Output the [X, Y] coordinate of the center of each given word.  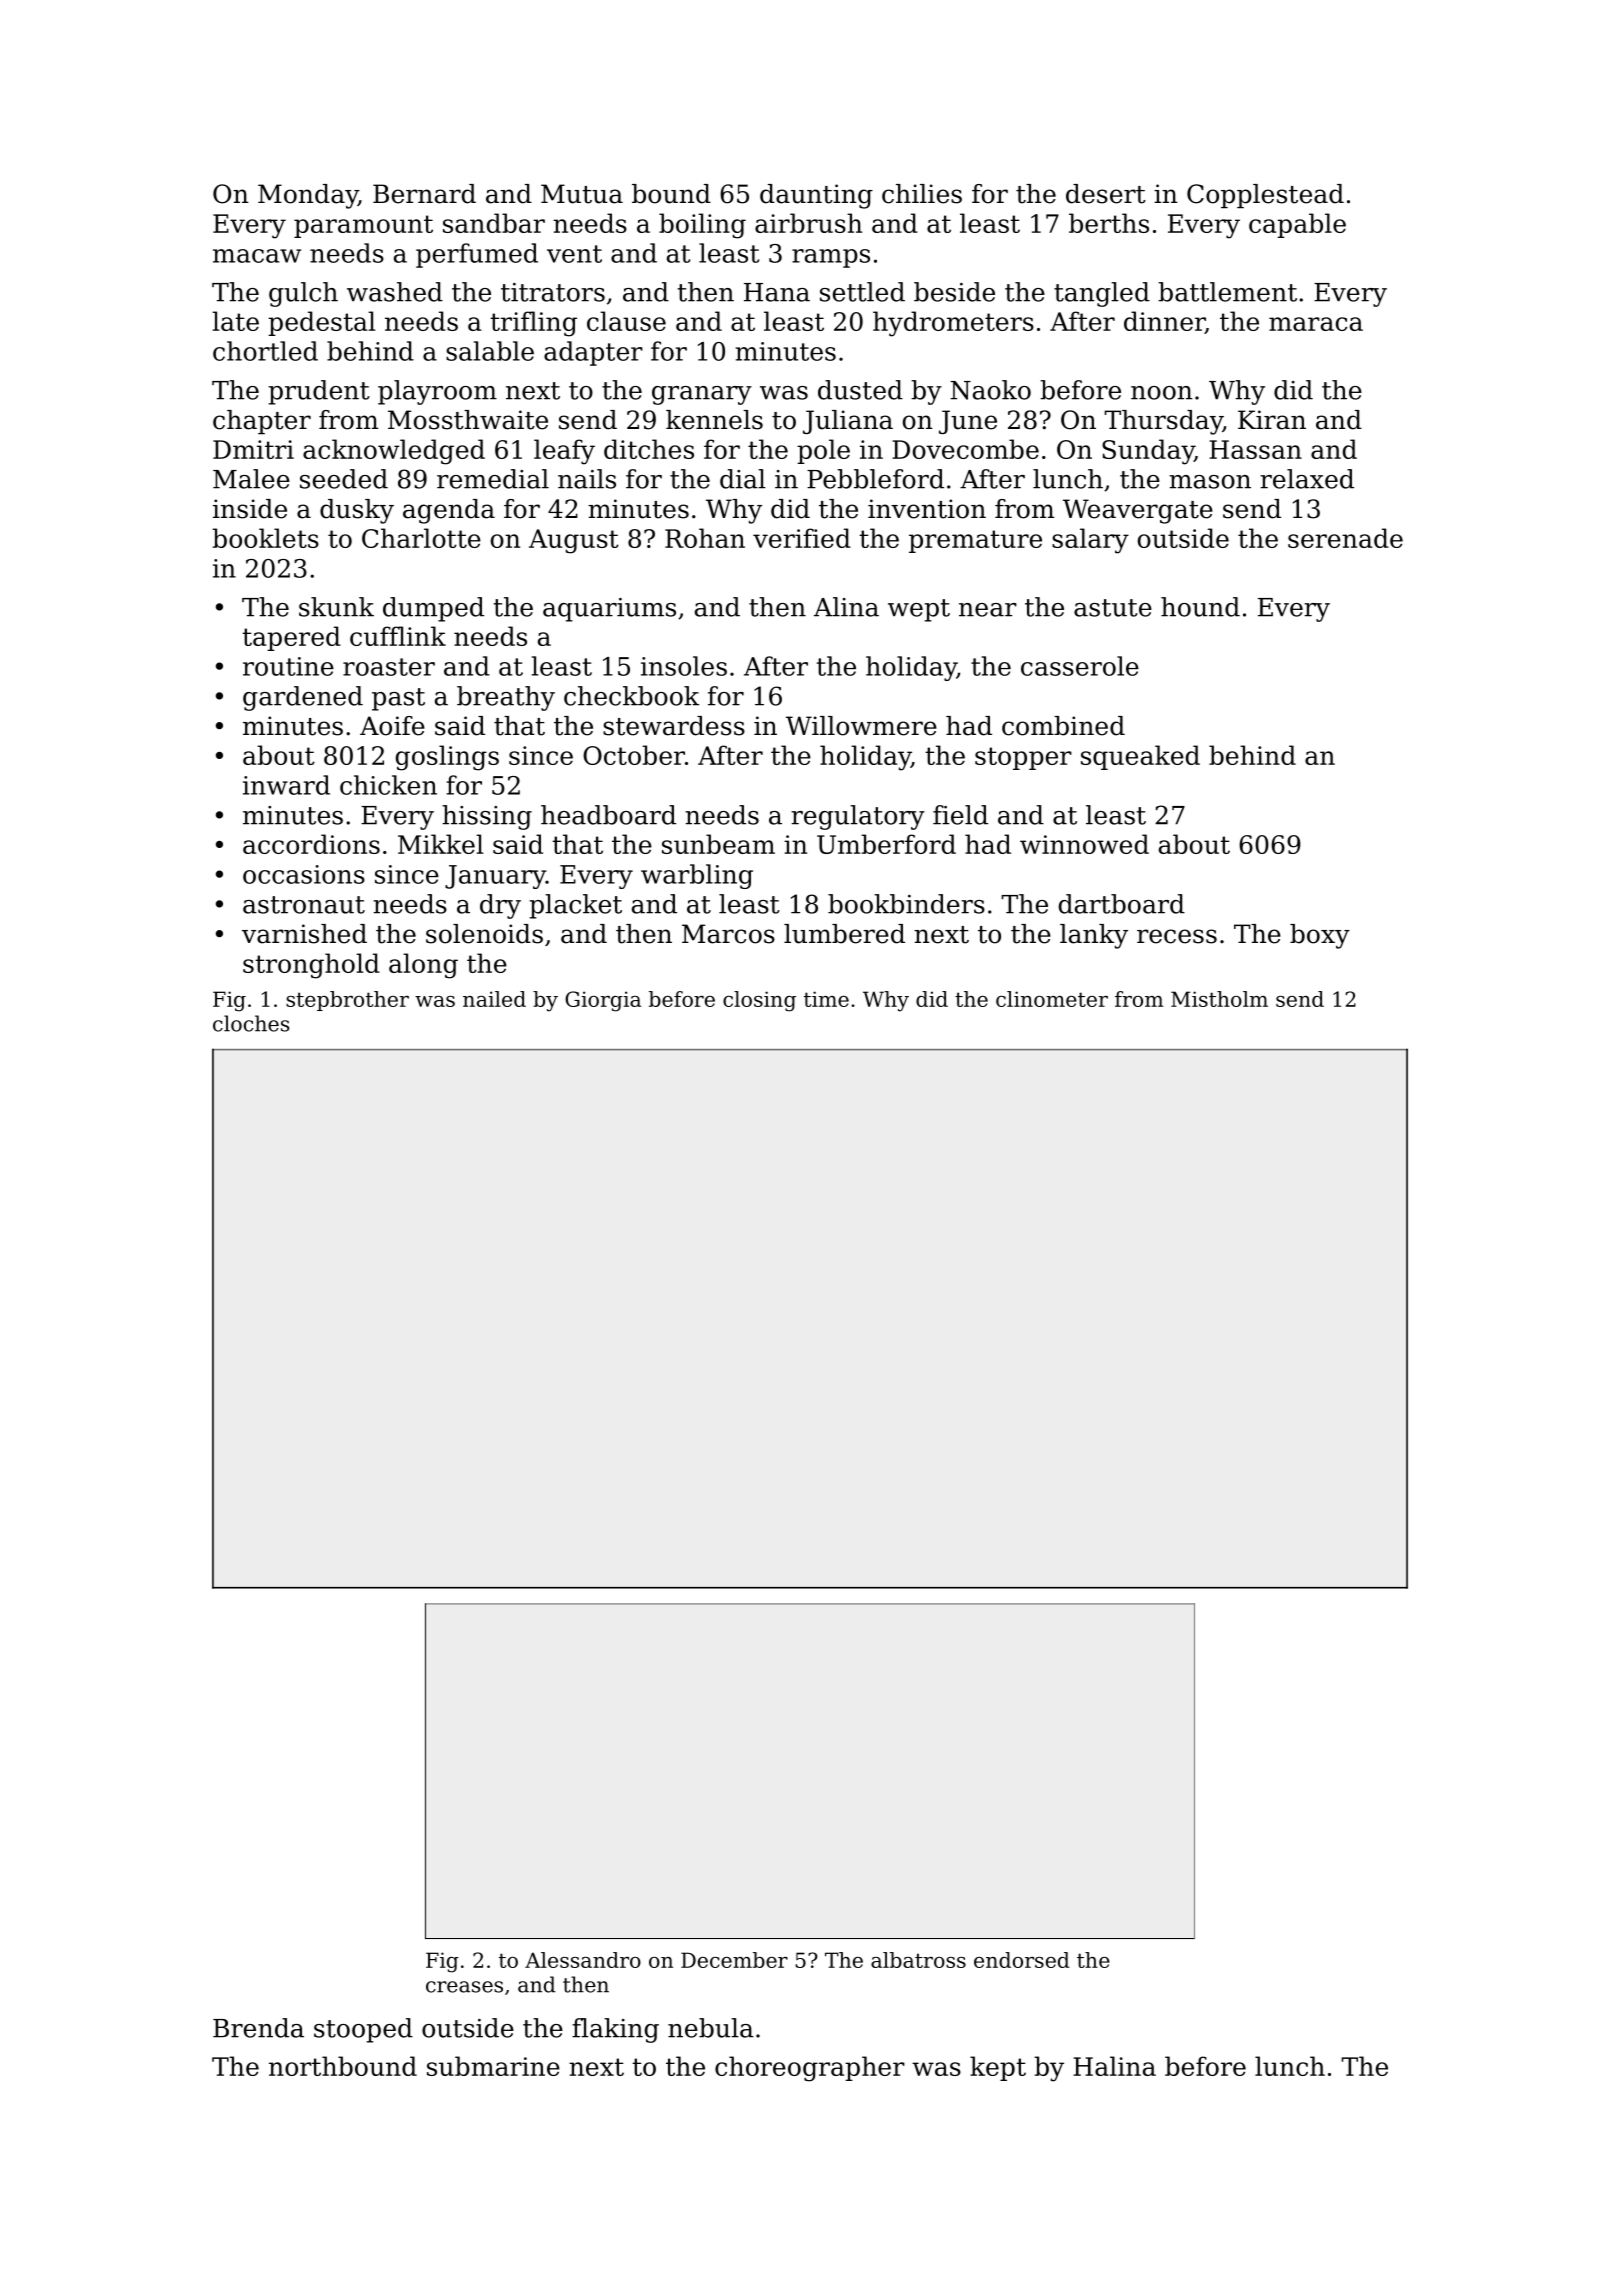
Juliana [848, 422]
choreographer [810, 2069]
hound [1200, 607]
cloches [251, 1023]
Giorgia [603, 1001]
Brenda [258, 2028]
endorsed [1022, 1960]
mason [1210, 482]
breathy [506, 698]
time [826, 999]
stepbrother [347, 1001]
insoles [684, 666]
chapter [262, 422]
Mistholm [1219, 999]
